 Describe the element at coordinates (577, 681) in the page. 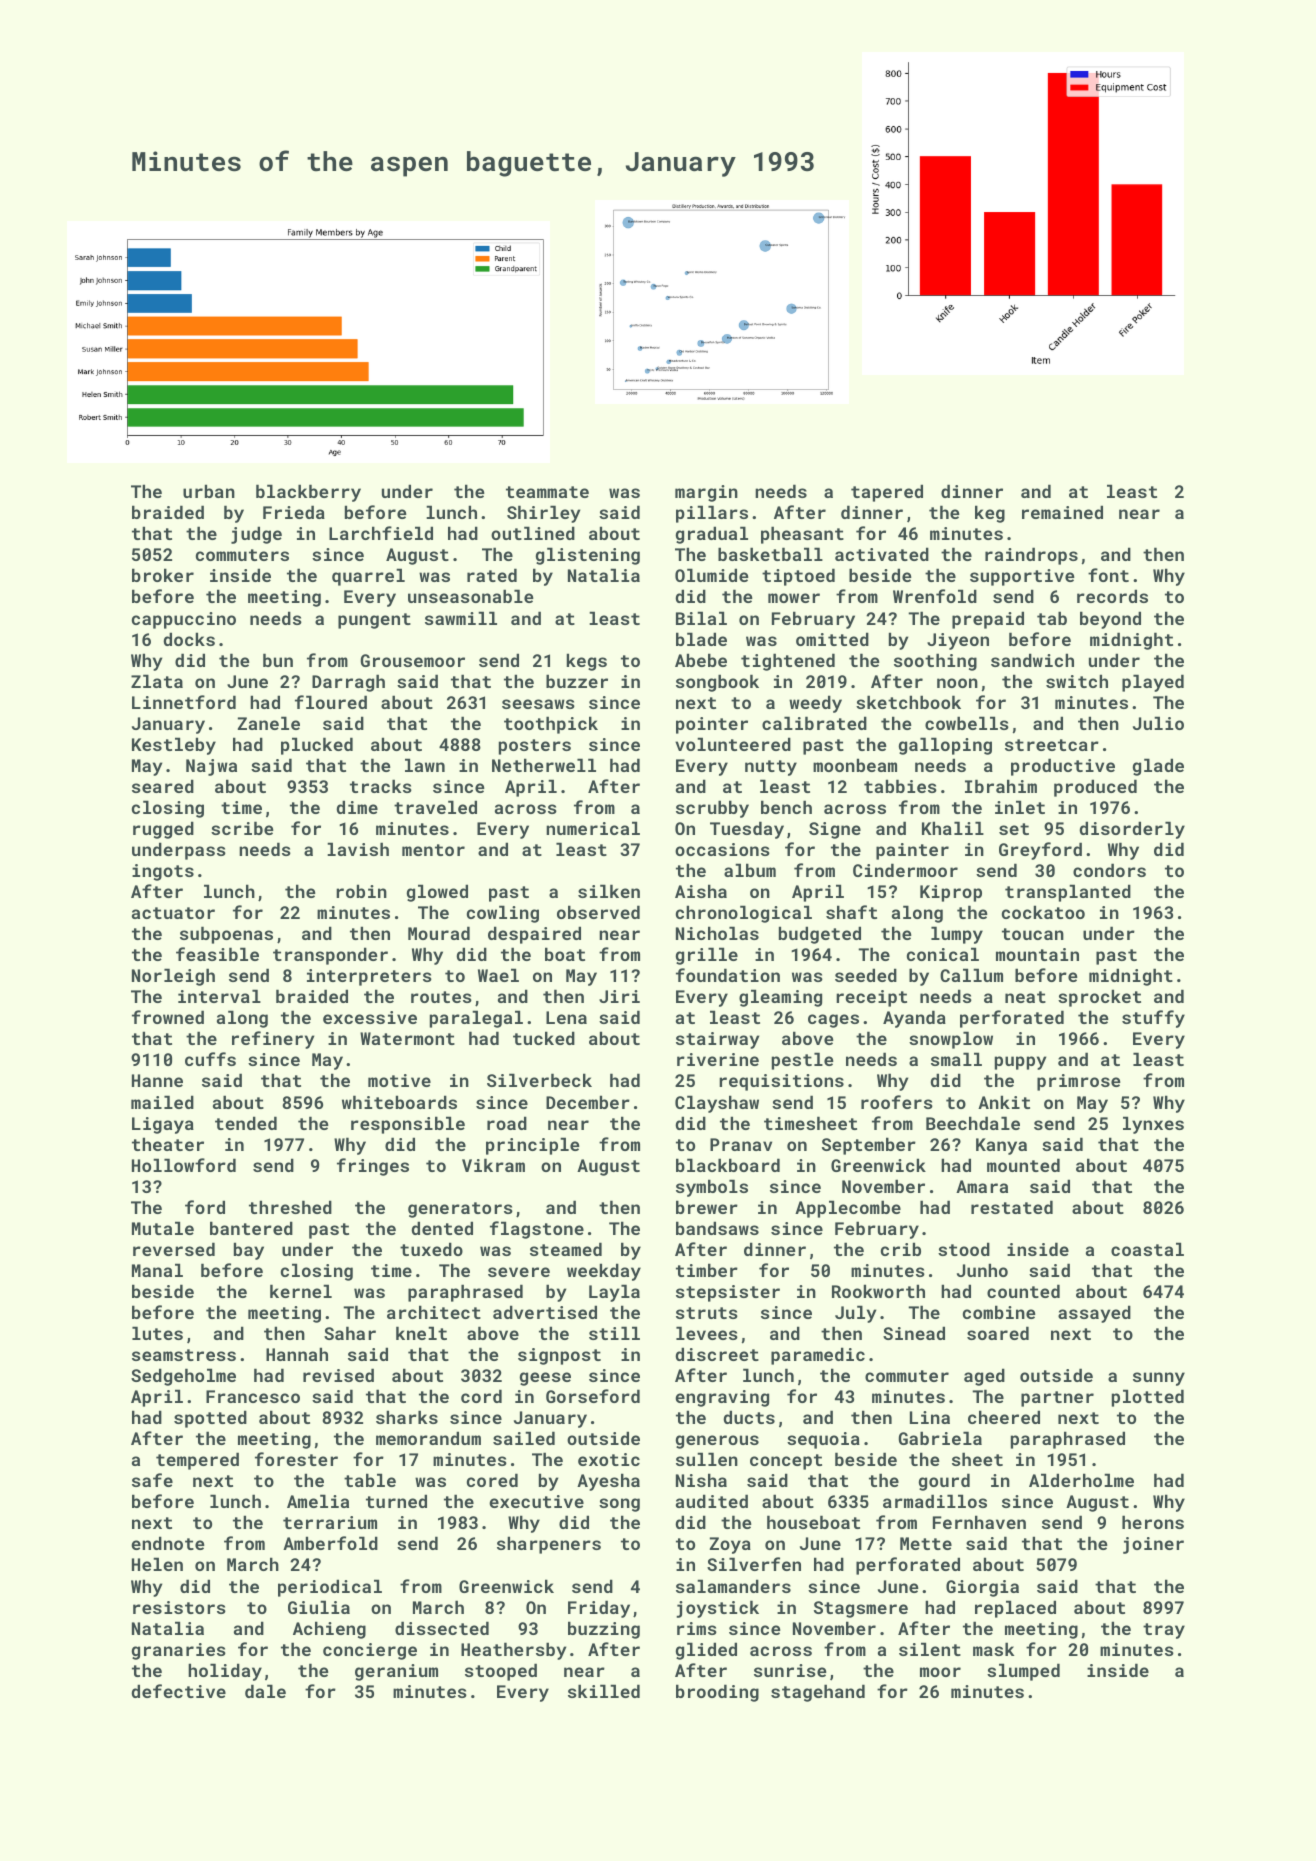

I see `buzzer` at that location.
